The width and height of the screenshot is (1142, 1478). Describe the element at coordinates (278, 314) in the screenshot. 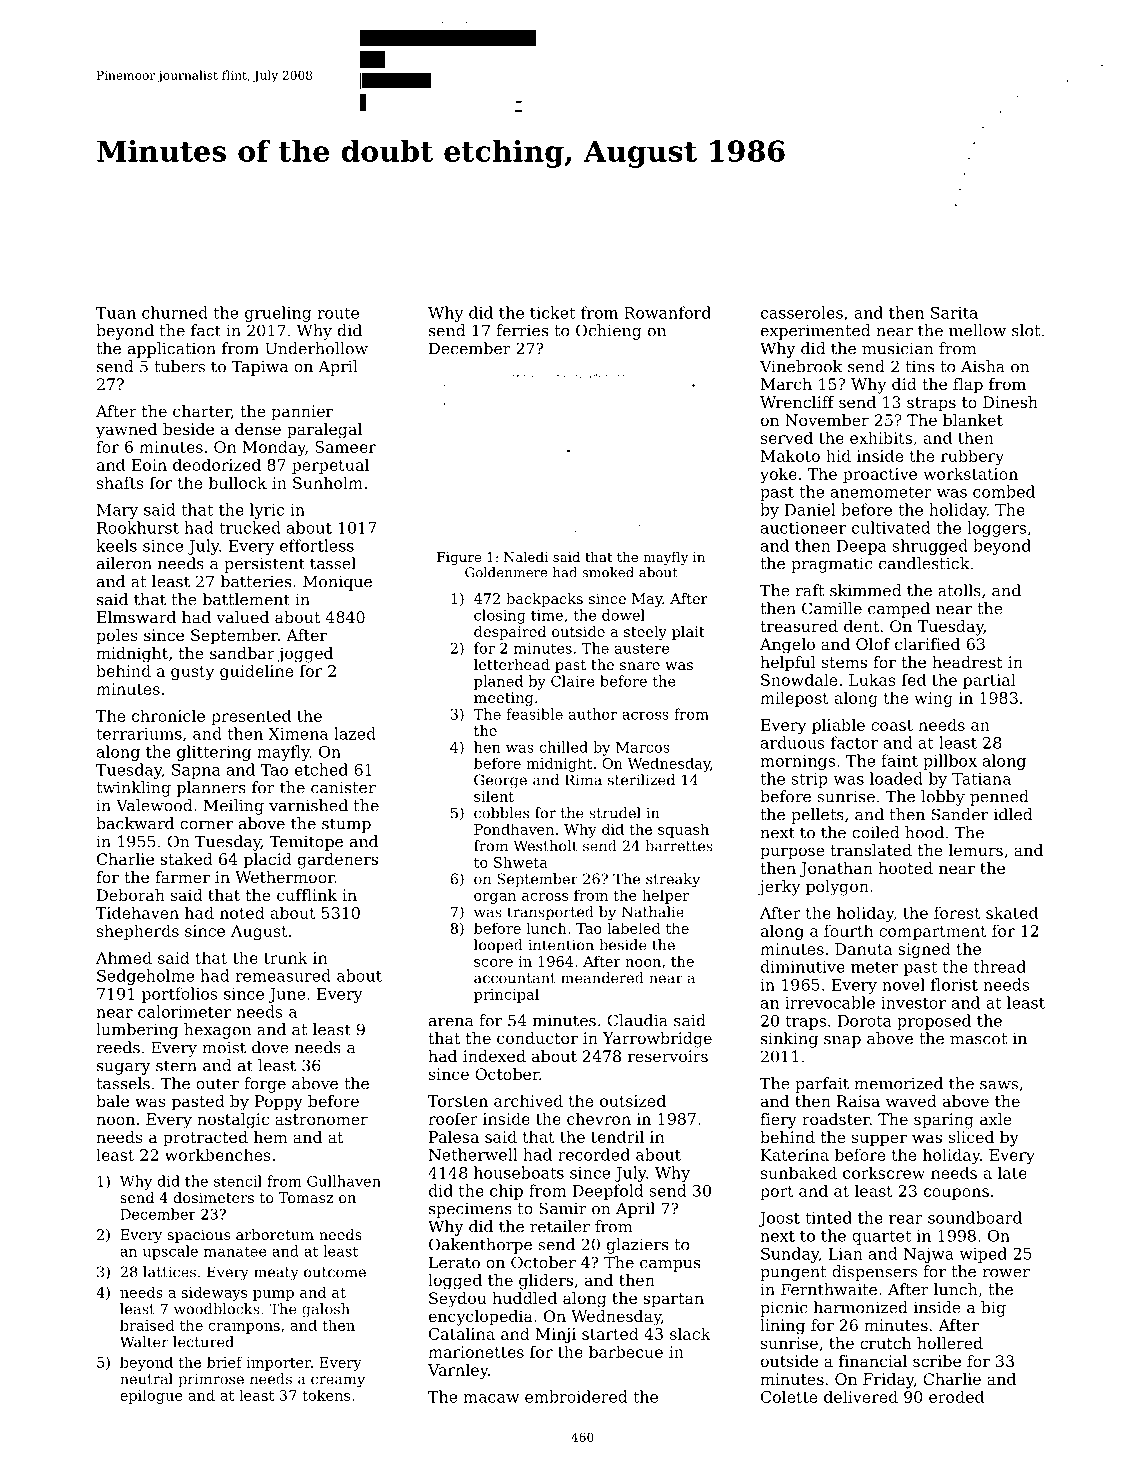

I see `grueling` at that location.
